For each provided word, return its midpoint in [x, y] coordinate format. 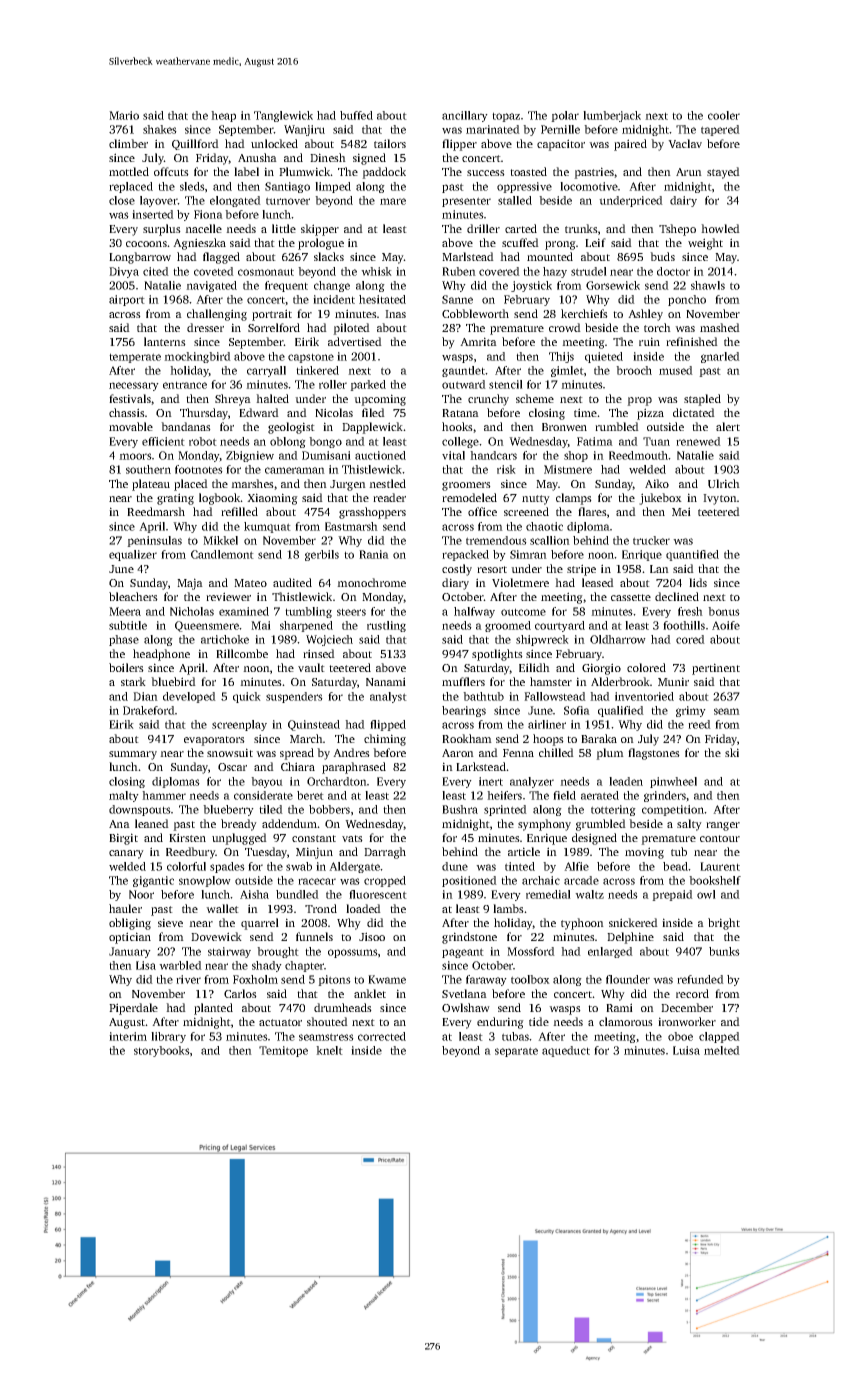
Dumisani [326, 455]
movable [131, 426]
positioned [469, 881]
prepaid [672, 895]
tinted [520, 866]
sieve [170, 922]
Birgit [123, 839]
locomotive [589, 186]
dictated [694, 412]
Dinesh [328, 157]
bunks [724, 951]
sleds [192, 186]
